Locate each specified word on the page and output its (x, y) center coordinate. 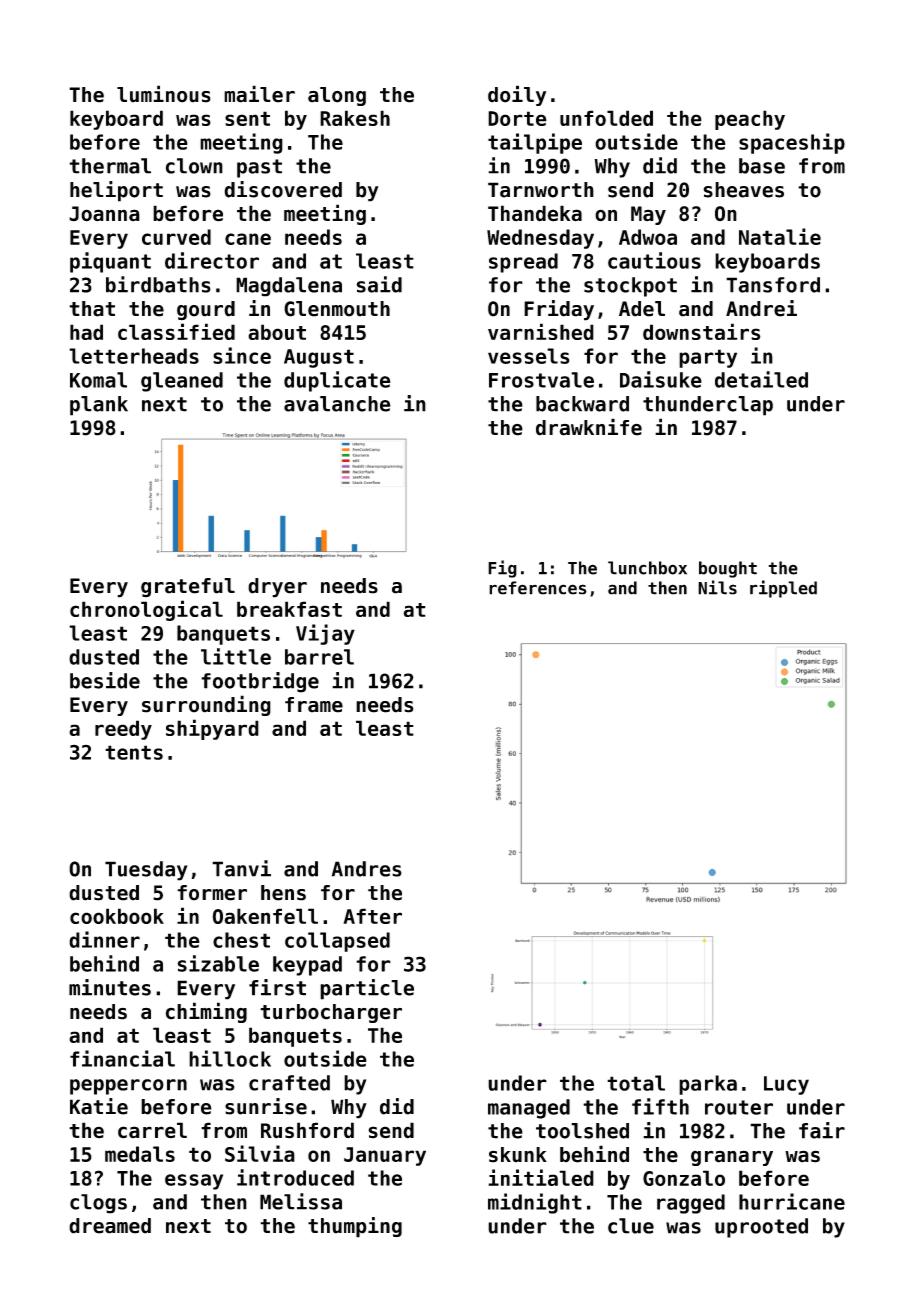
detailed (761, 379)
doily (517, 95)
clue (631, 1226)
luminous (164, 94)
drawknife (589, 427)
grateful (188, 588)
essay (194, 1182)
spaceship (792, 143)
